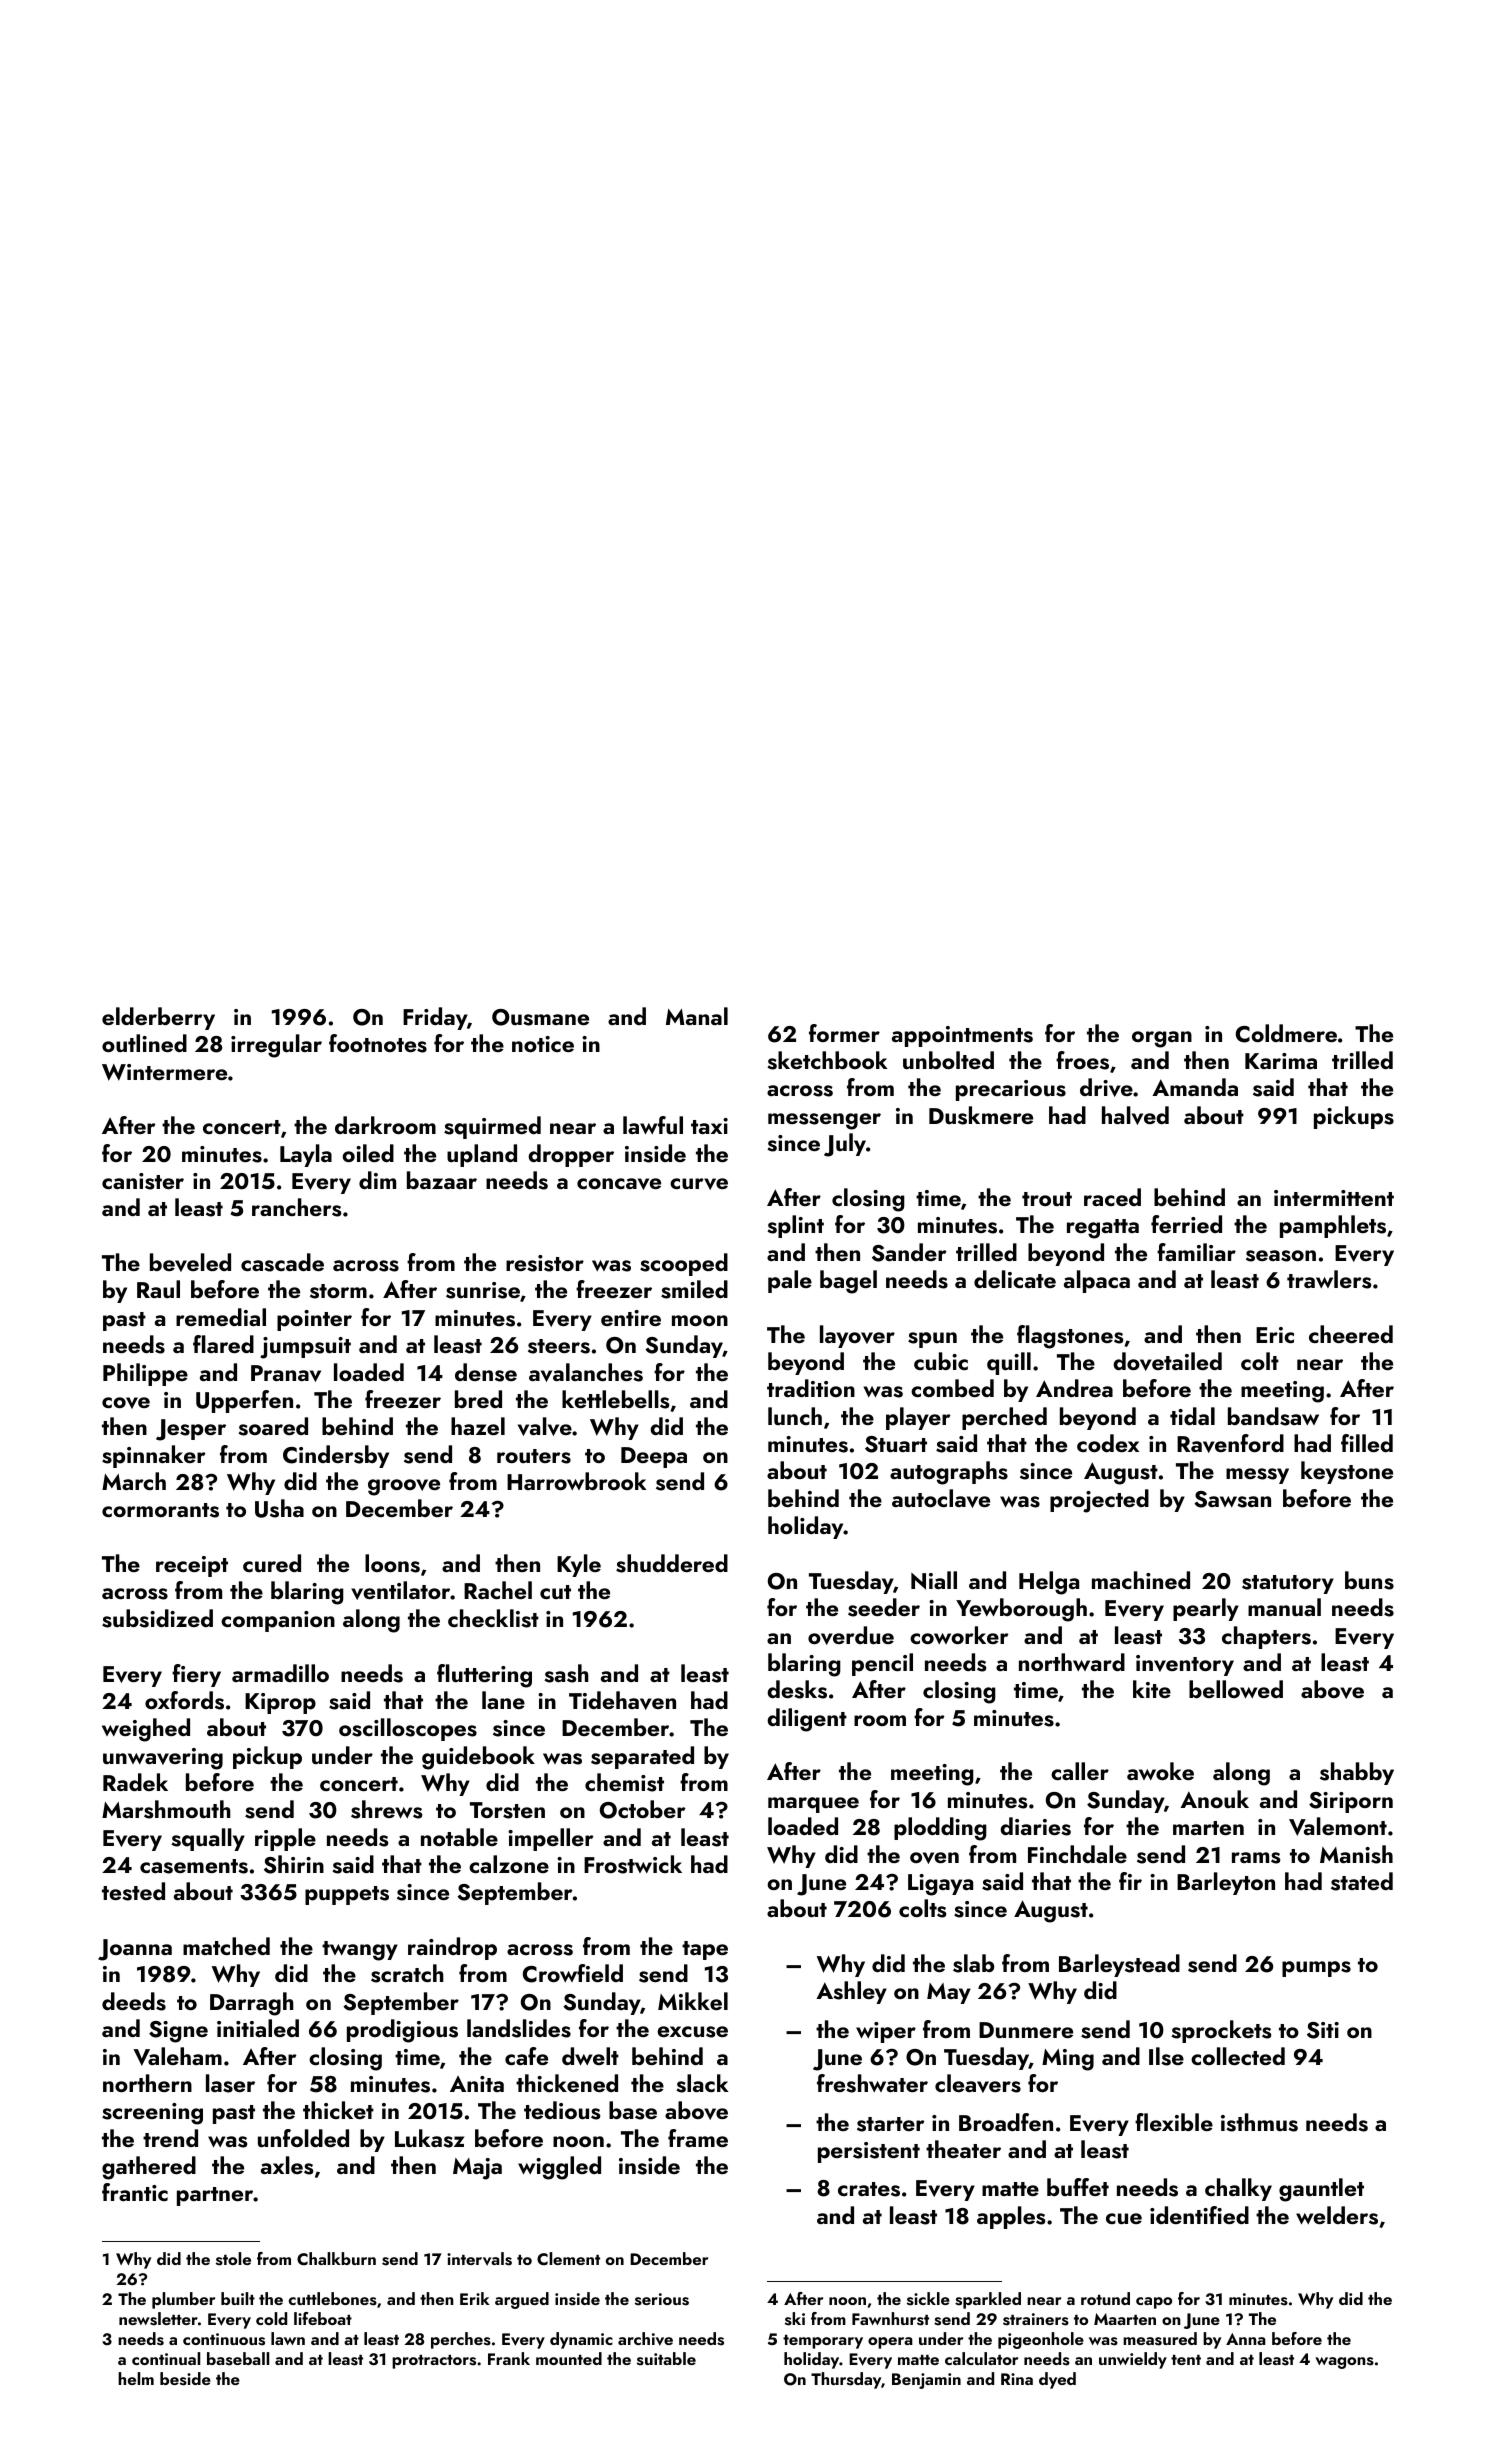  I want to click on quill, so click(1009, 1363).
